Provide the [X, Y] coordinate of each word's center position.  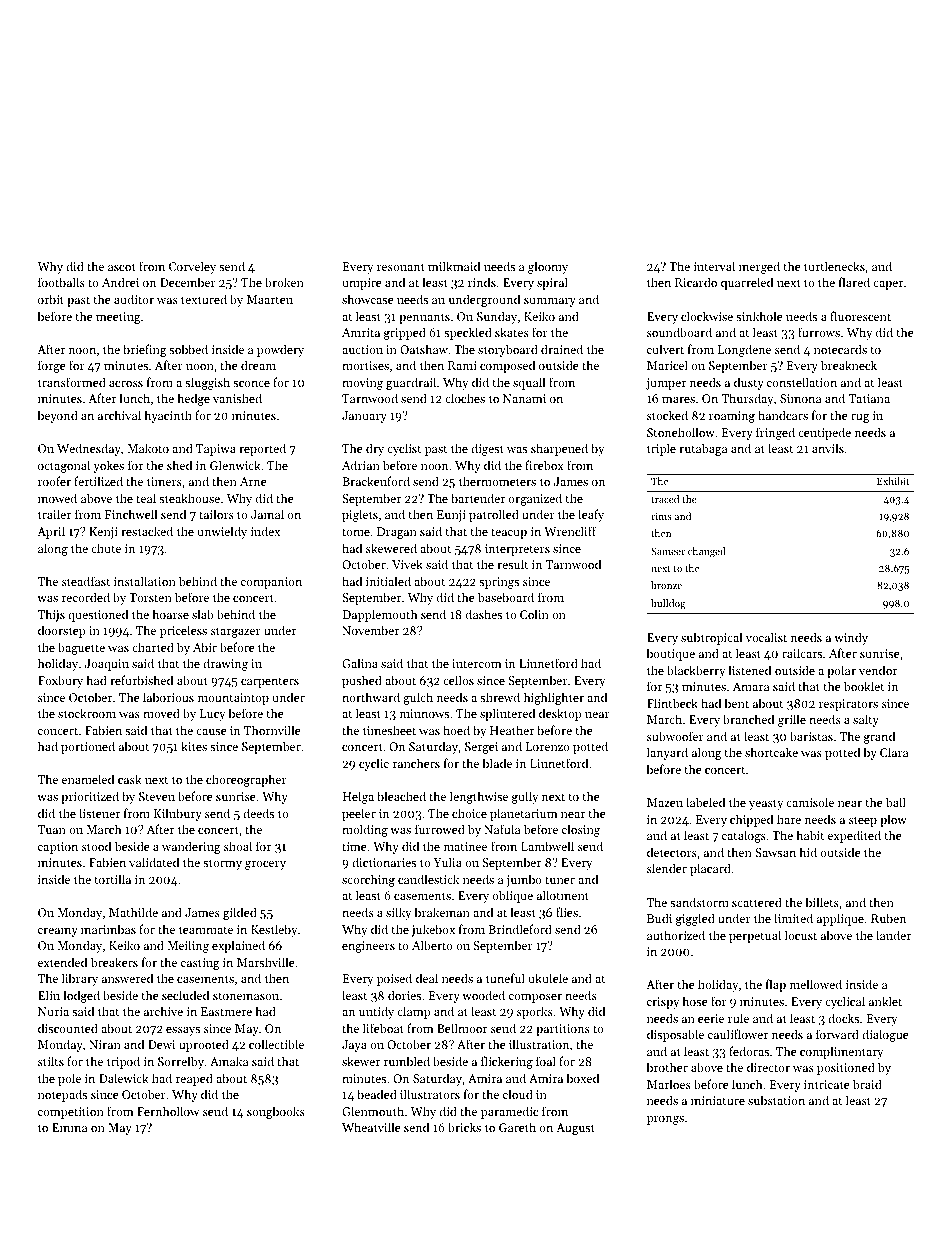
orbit [51, 299]
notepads [62, 1095]
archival [119, 415]
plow [893, 820]
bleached [401, 796]
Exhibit [893, 481]
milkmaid [454, 266]
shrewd [500, 697]
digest [487, 449]
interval [714, 266]
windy [851, 638]
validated [154, 862]
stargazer [236, 632]
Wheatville [371, 1127]
